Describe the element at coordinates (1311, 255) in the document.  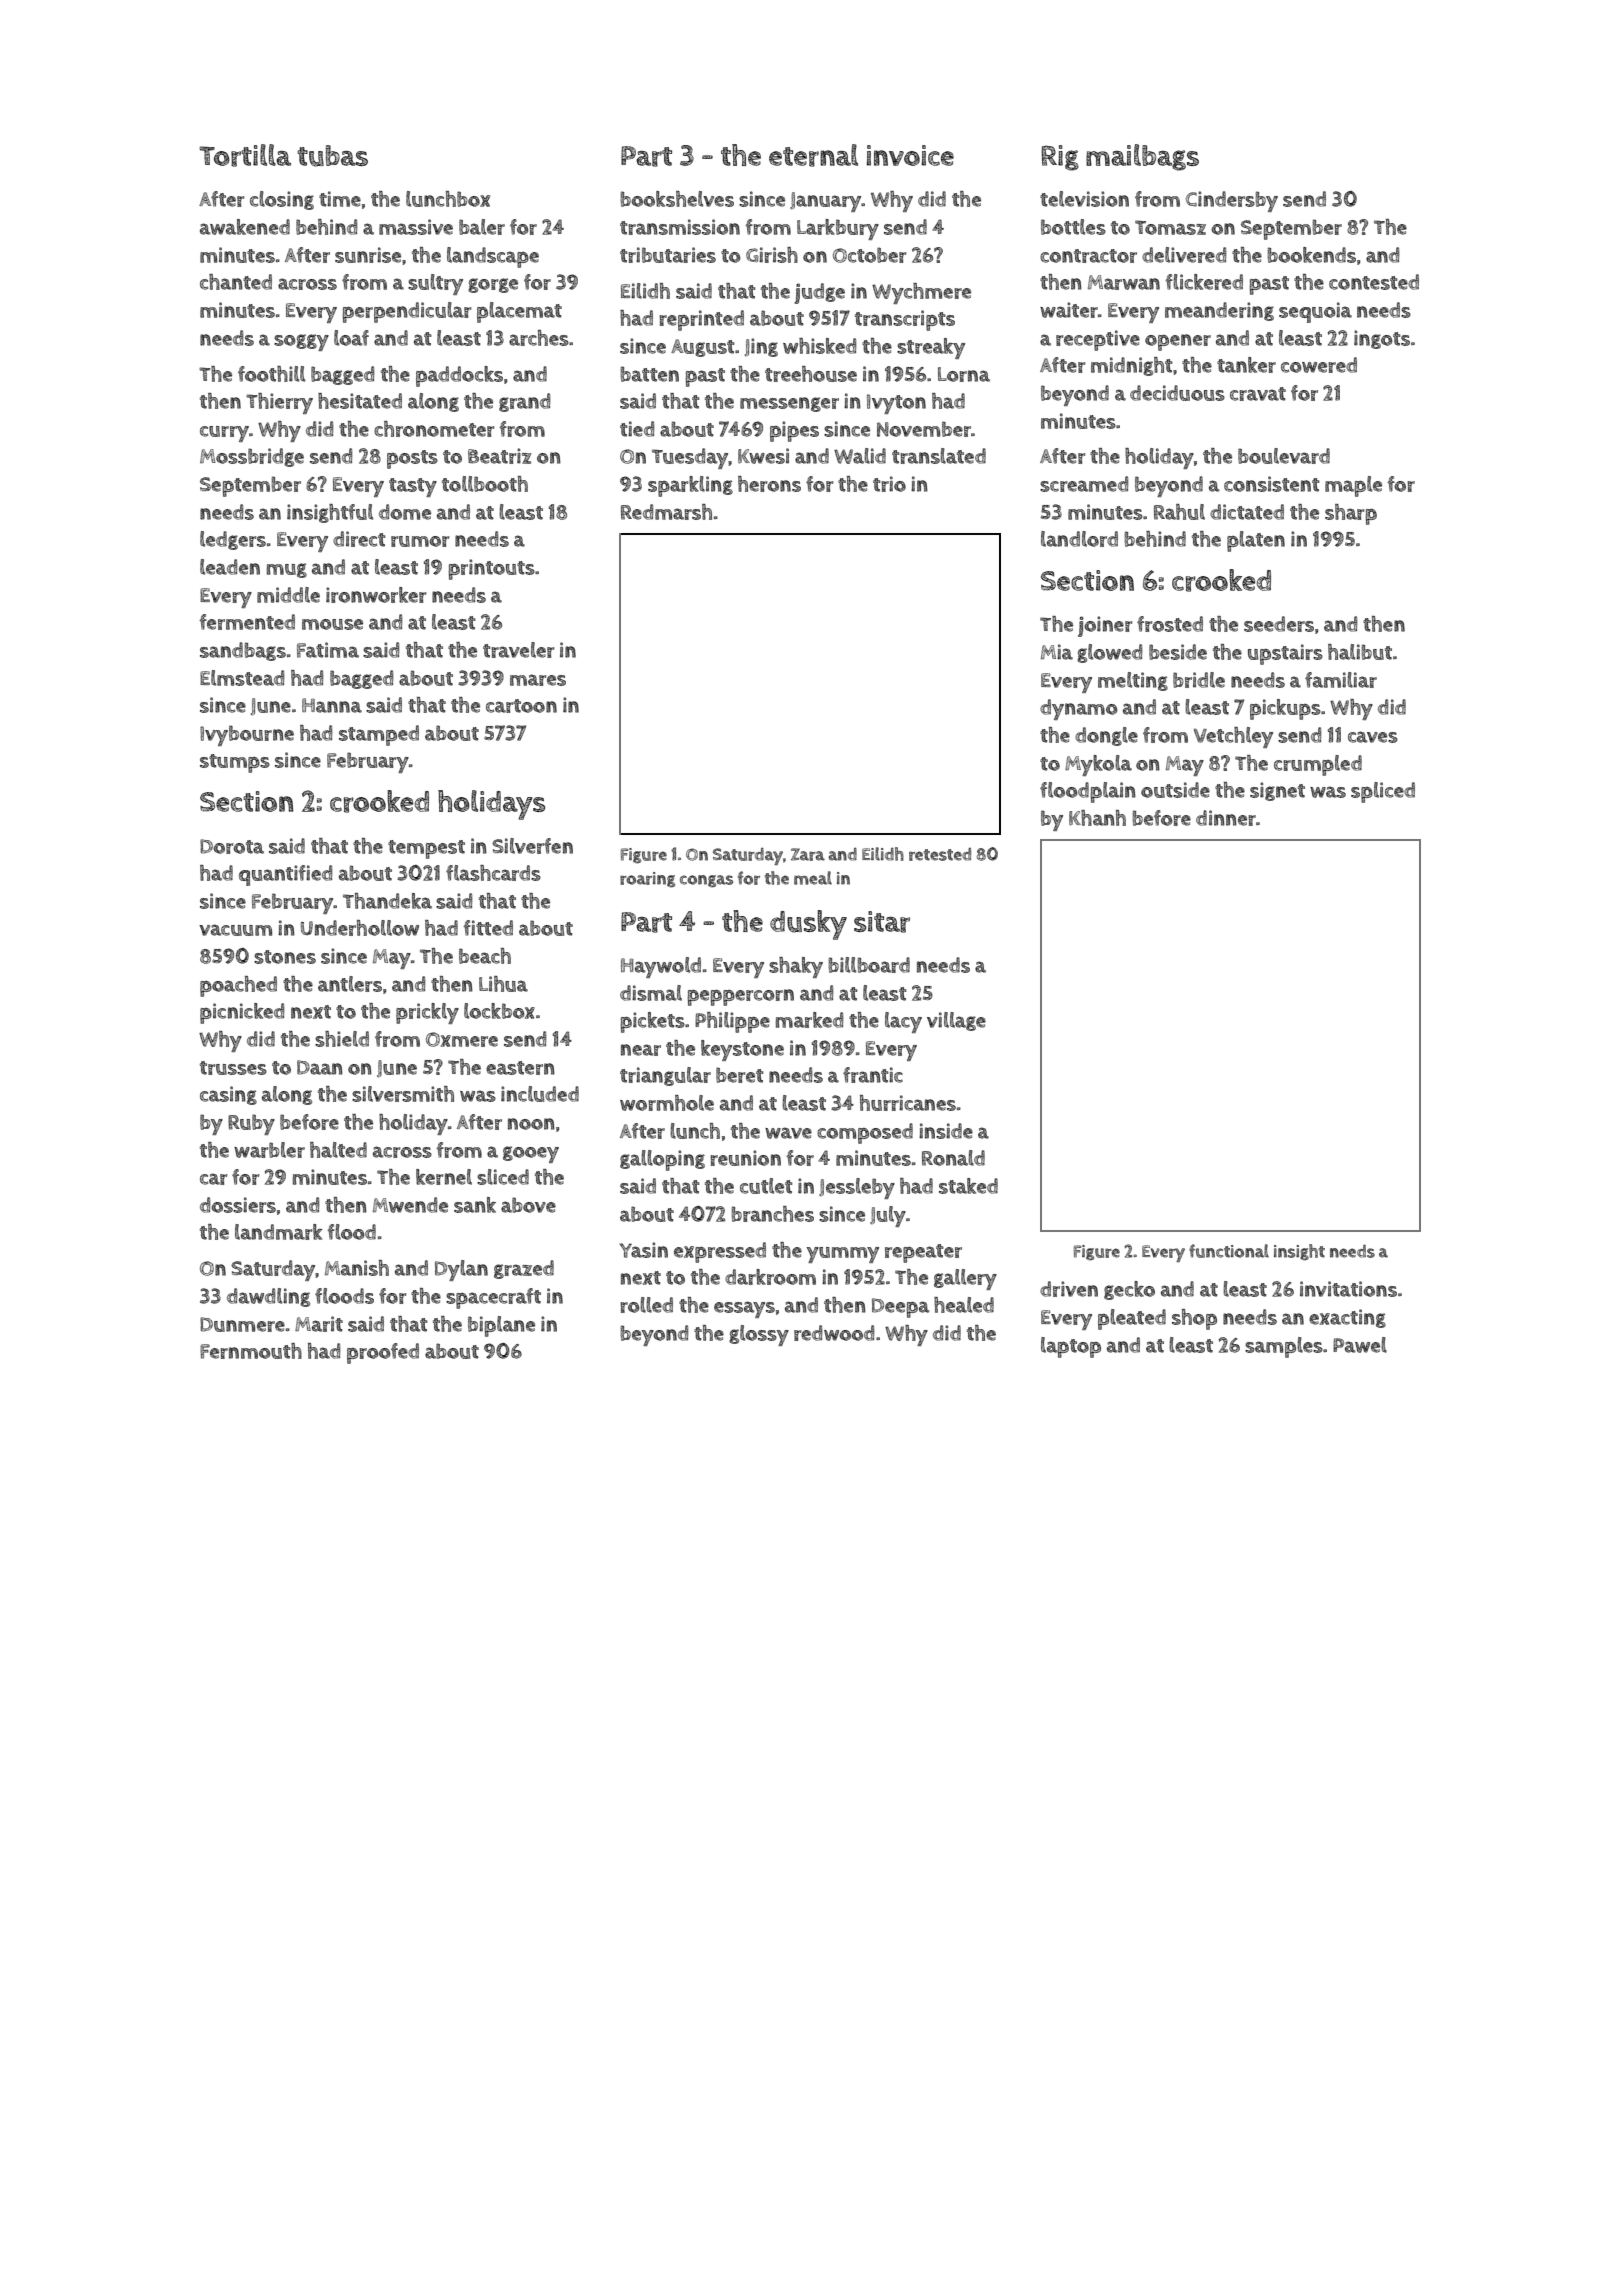
I see `bookends` at that location.
